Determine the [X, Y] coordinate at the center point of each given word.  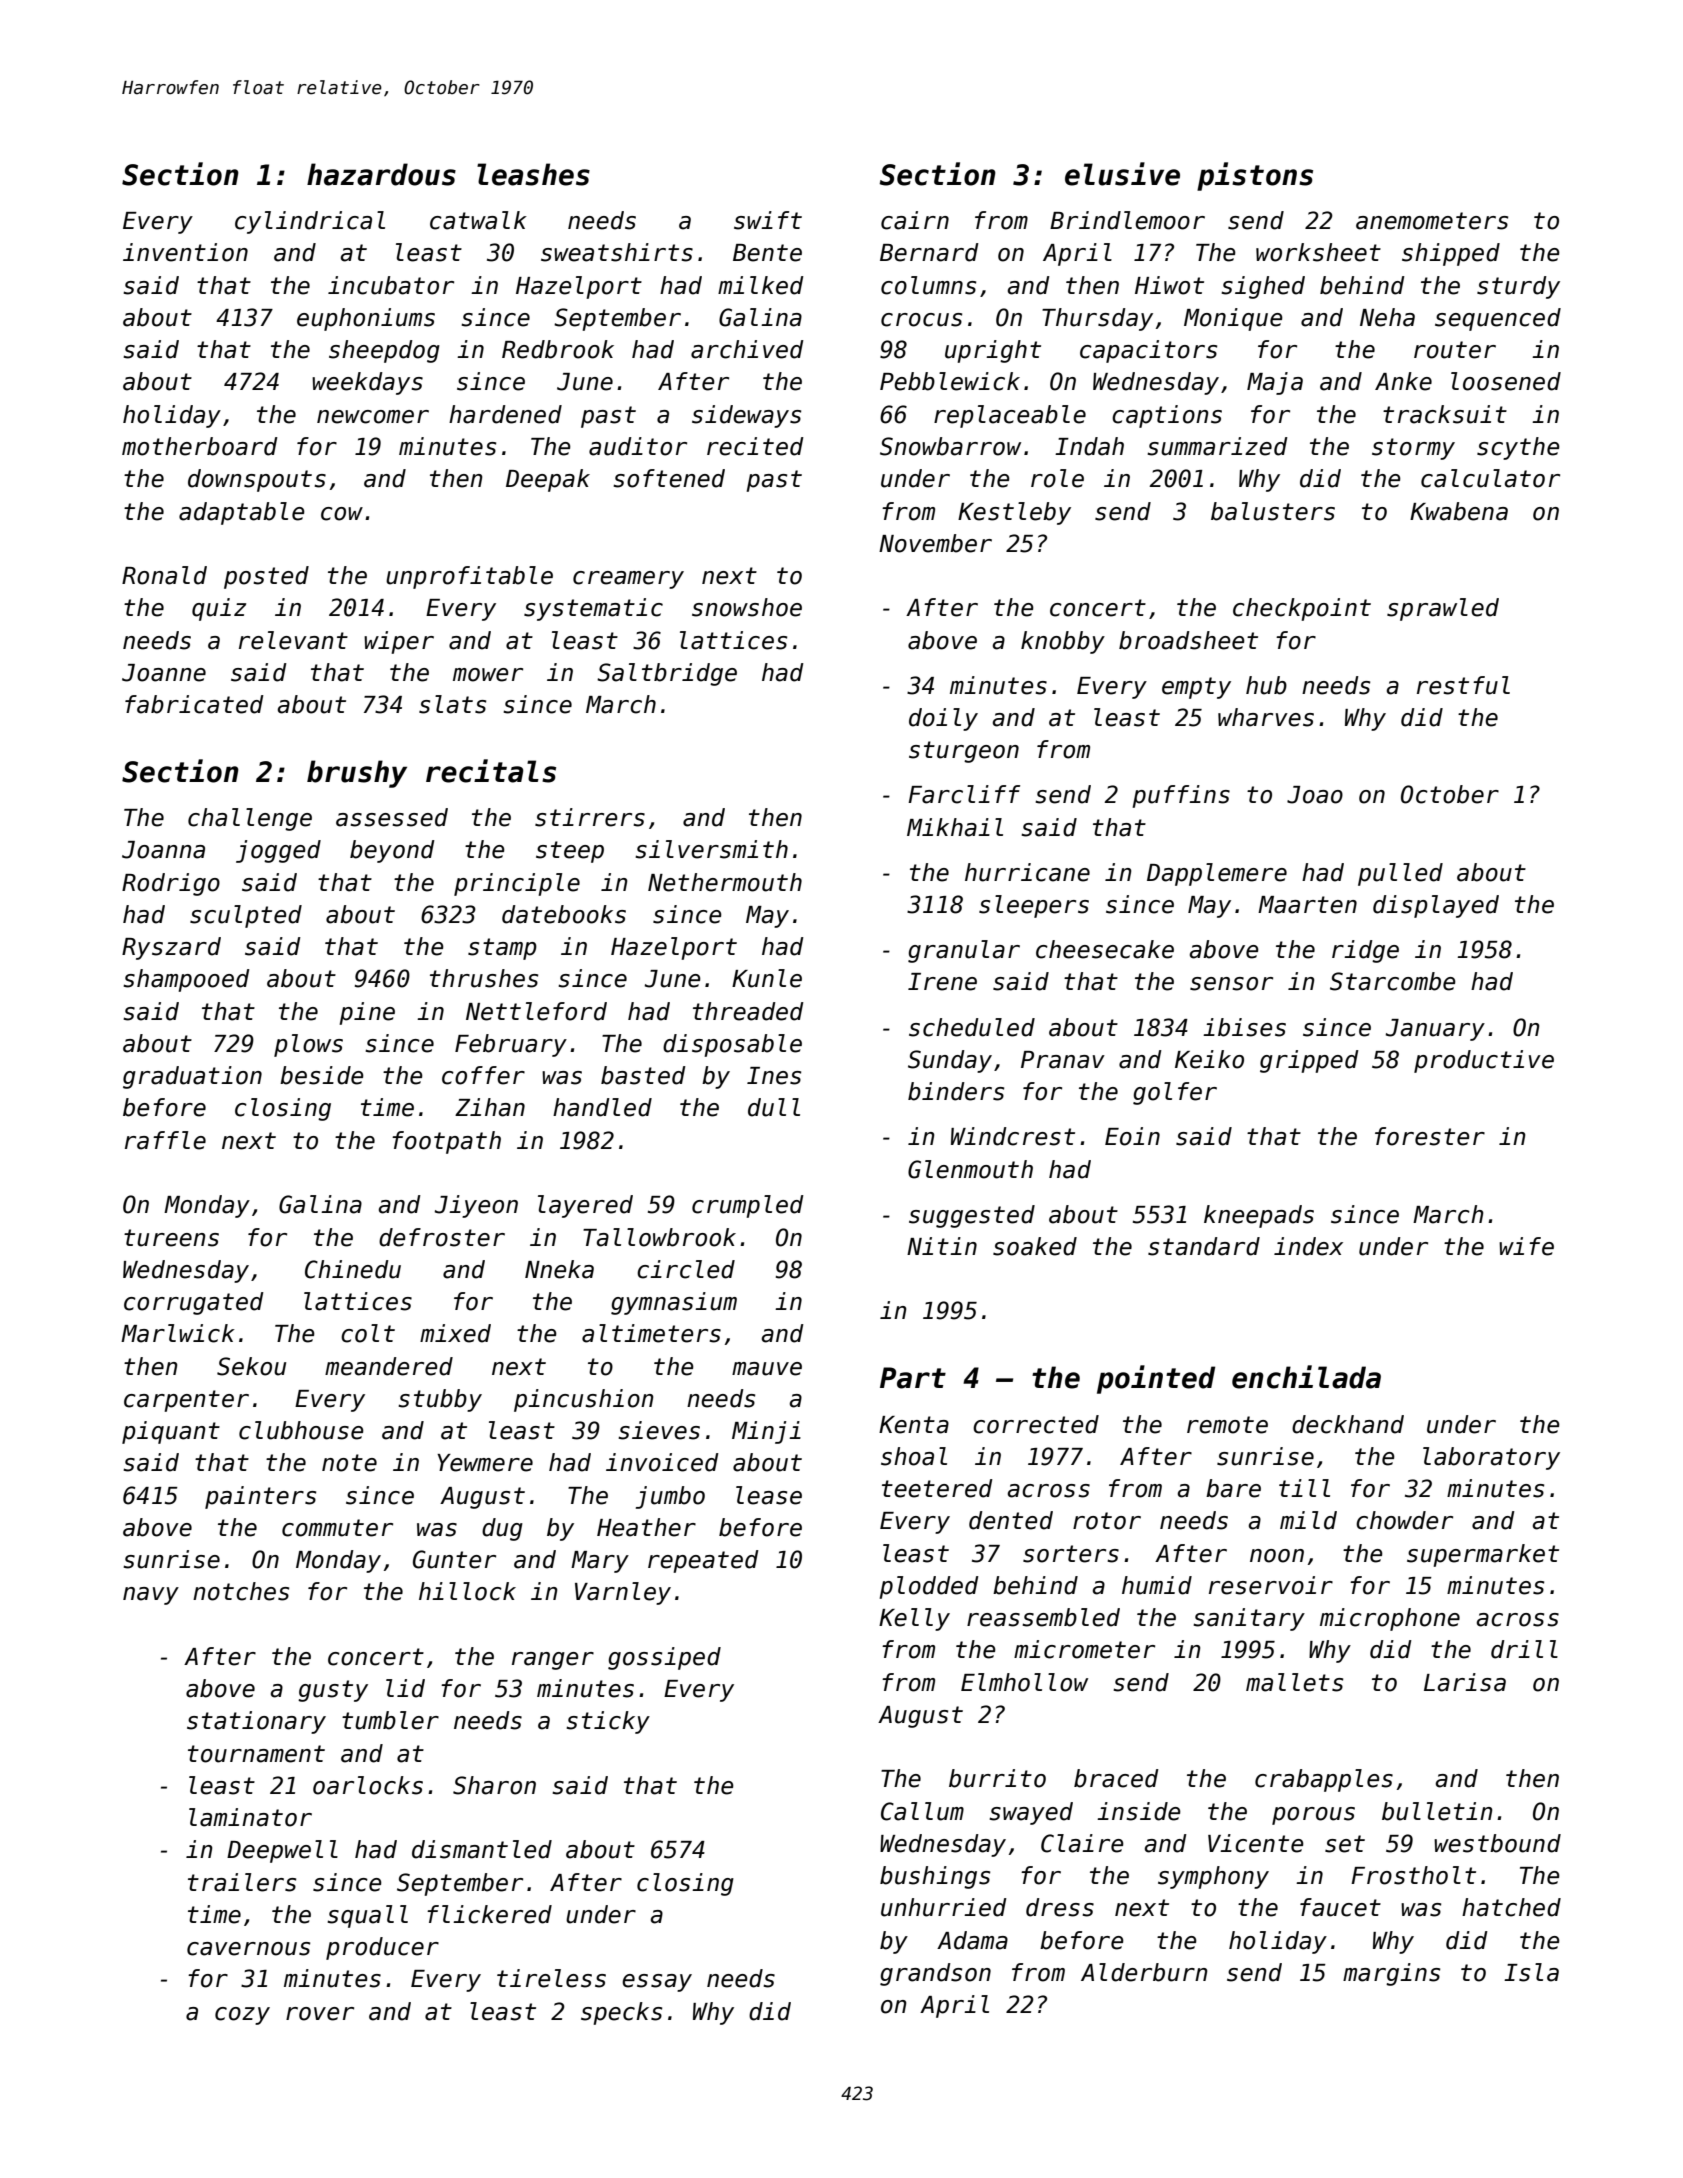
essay [657, 1983]
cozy [242, 2016]
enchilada [1306, 1377]
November [935, 543]
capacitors [1148, 351]
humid [1157, 1585]
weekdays [367, 383]
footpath [446, 1142]
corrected [1036, 1424]
